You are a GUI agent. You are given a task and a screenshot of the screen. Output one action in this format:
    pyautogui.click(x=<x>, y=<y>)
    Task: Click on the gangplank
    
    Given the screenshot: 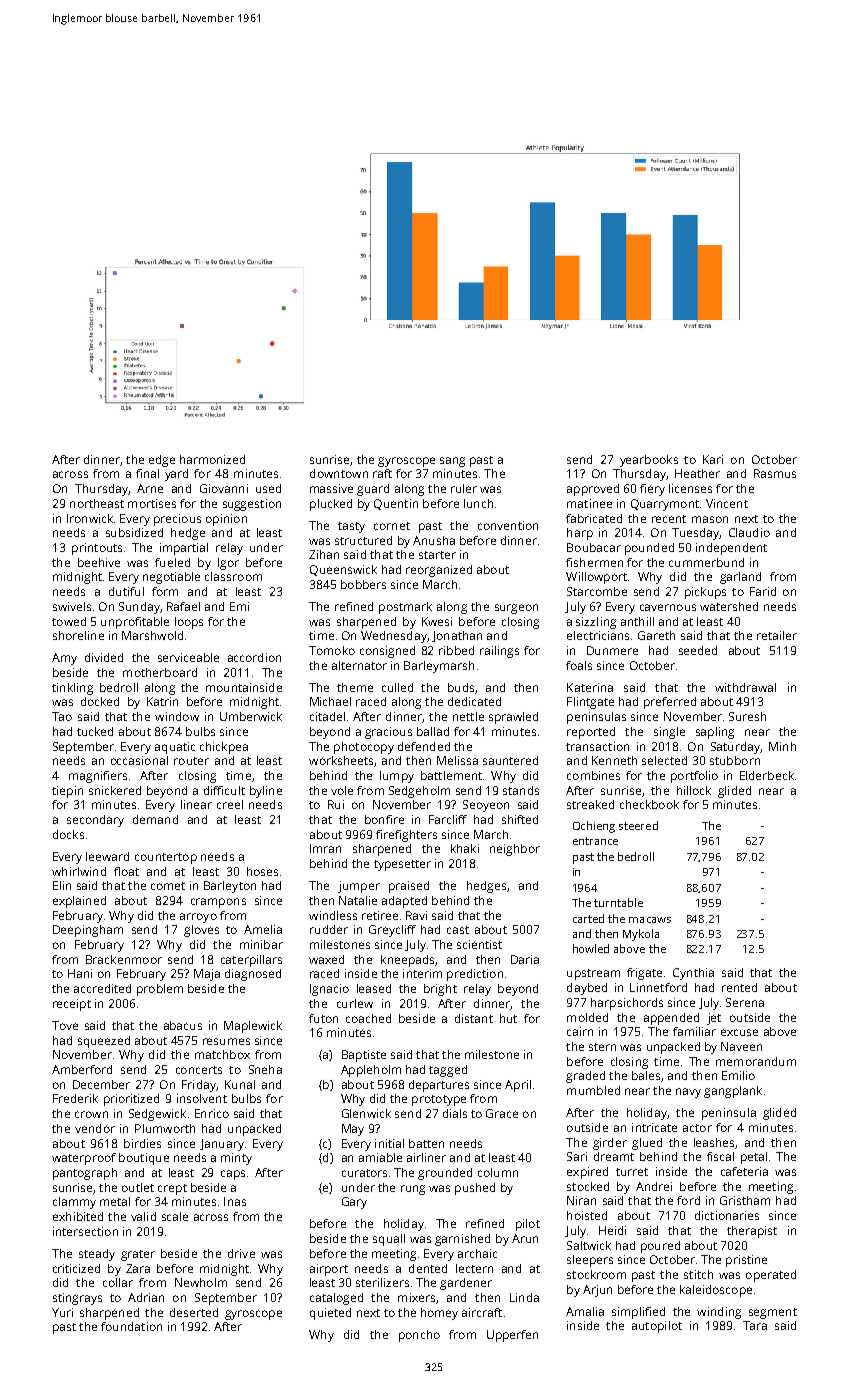 What is the action you would take?
    pyautogui.click(x=733, y=1092)
